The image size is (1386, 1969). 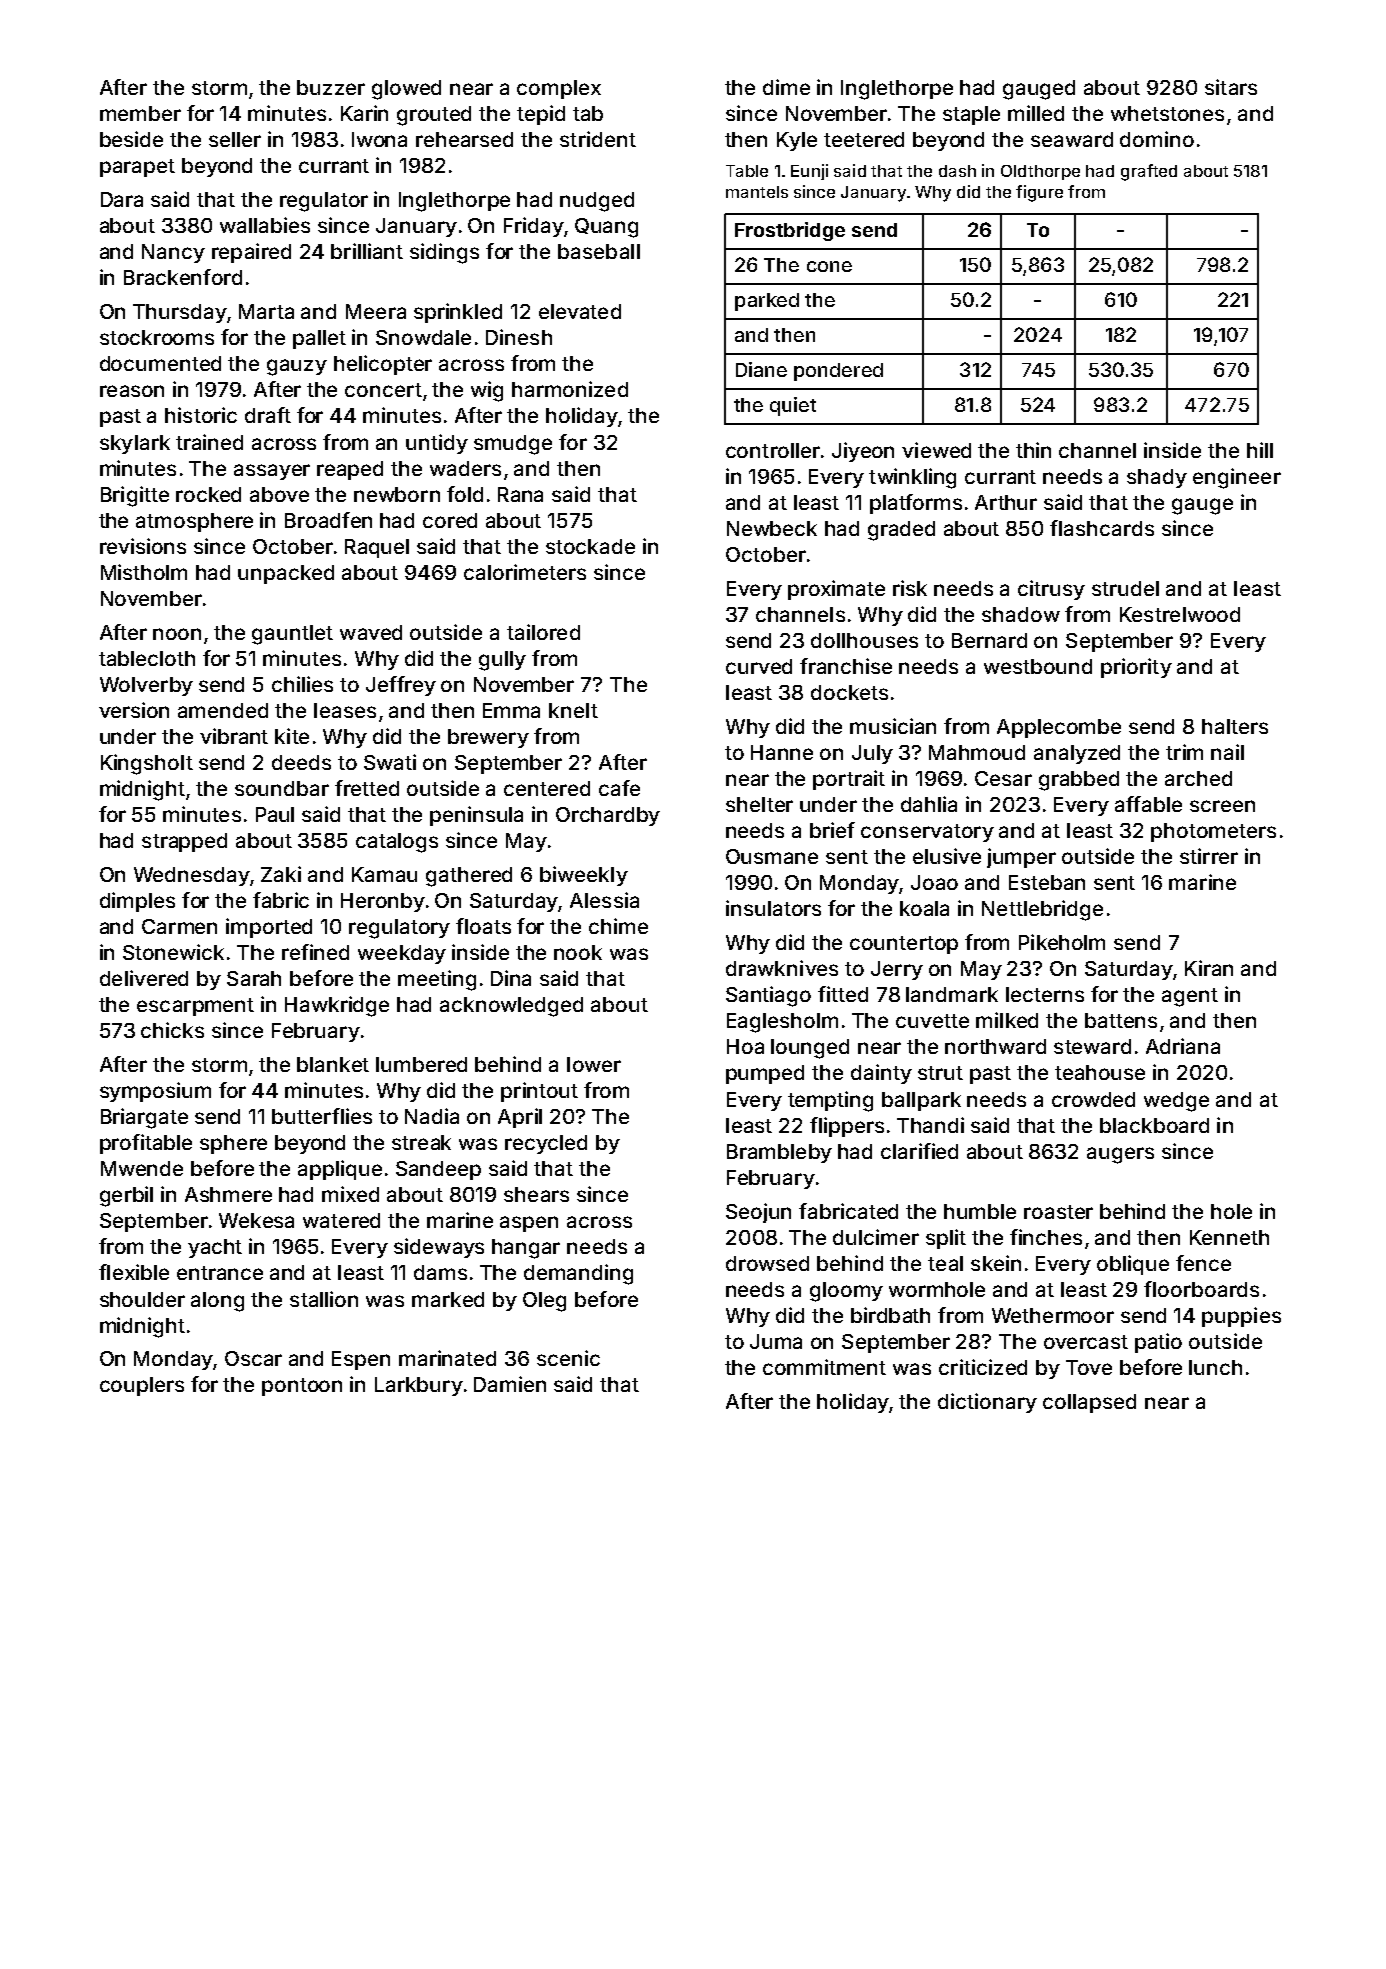 I want to click on westbound, so click(x=1038, y=666).
